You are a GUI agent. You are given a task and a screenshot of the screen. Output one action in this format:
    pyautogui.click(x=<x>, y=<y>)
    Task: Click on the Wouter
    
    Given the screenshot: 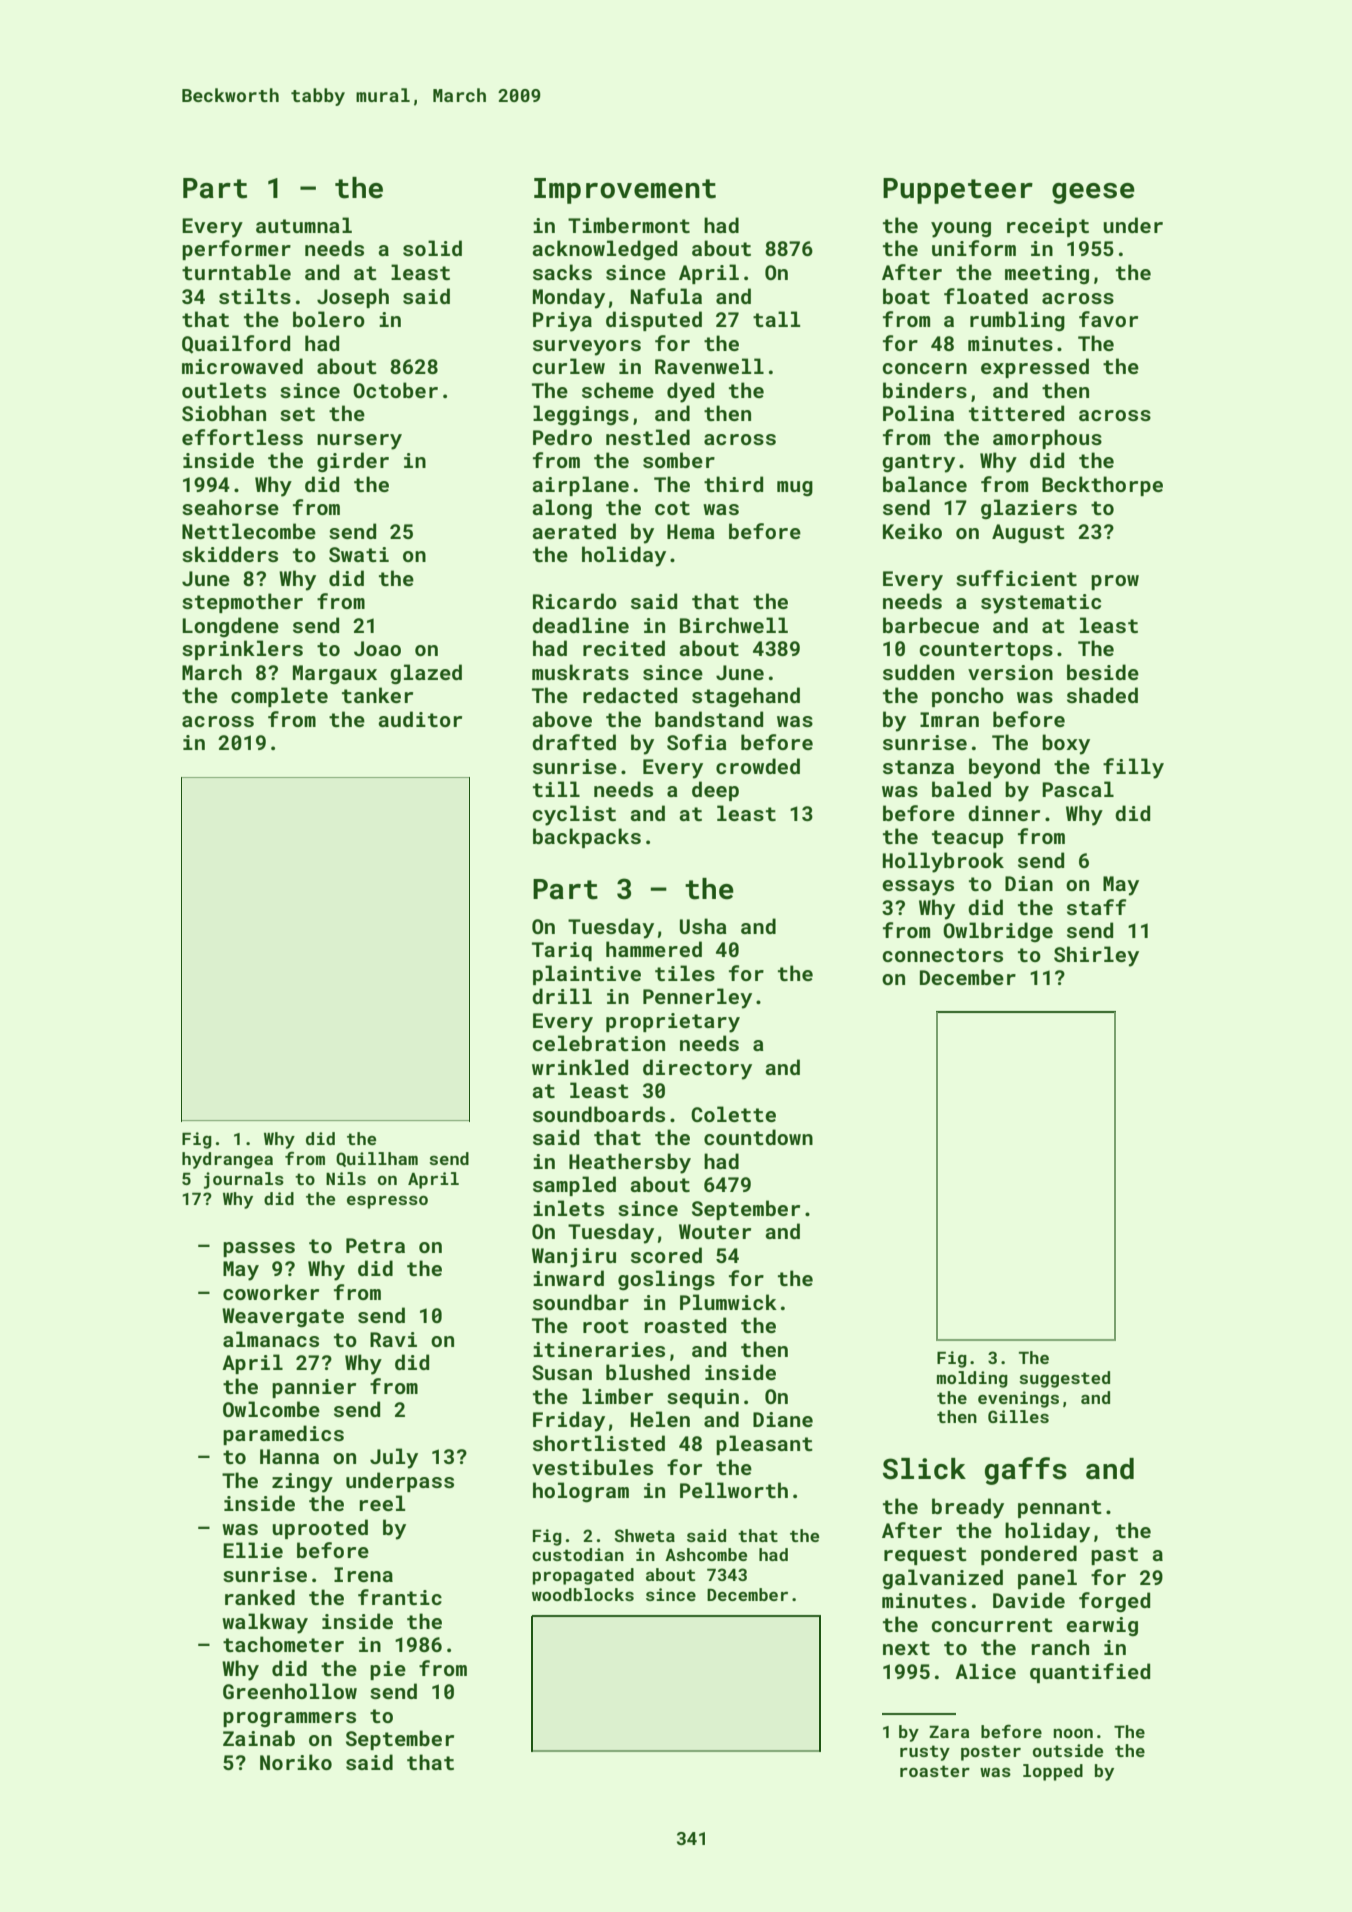 What is the action you would take?
    pyautogui.click(x=715, y=1231)
